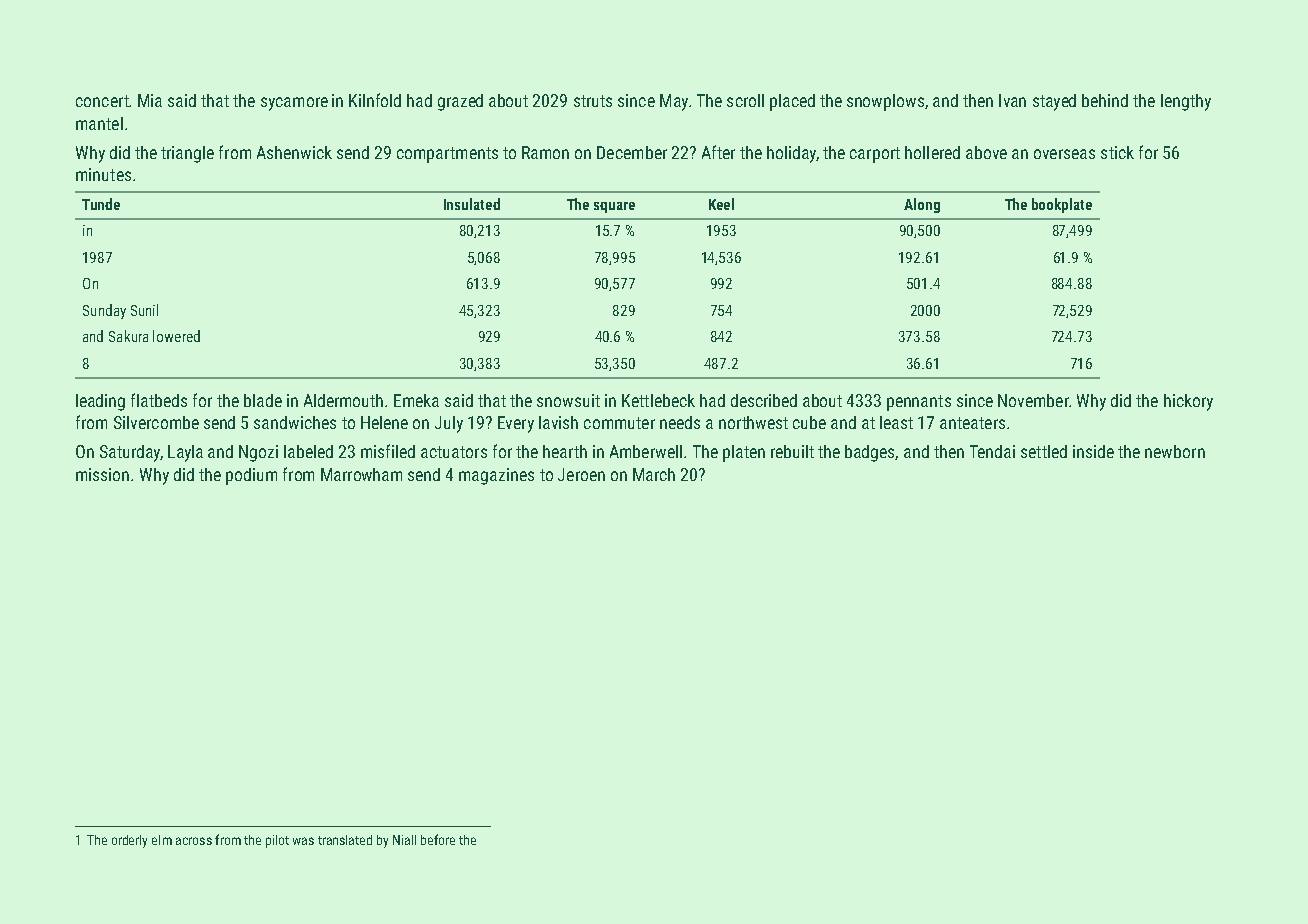  Describe the element at coordinates (1044, 451) in the screenshot. I see `settled` at that location.
